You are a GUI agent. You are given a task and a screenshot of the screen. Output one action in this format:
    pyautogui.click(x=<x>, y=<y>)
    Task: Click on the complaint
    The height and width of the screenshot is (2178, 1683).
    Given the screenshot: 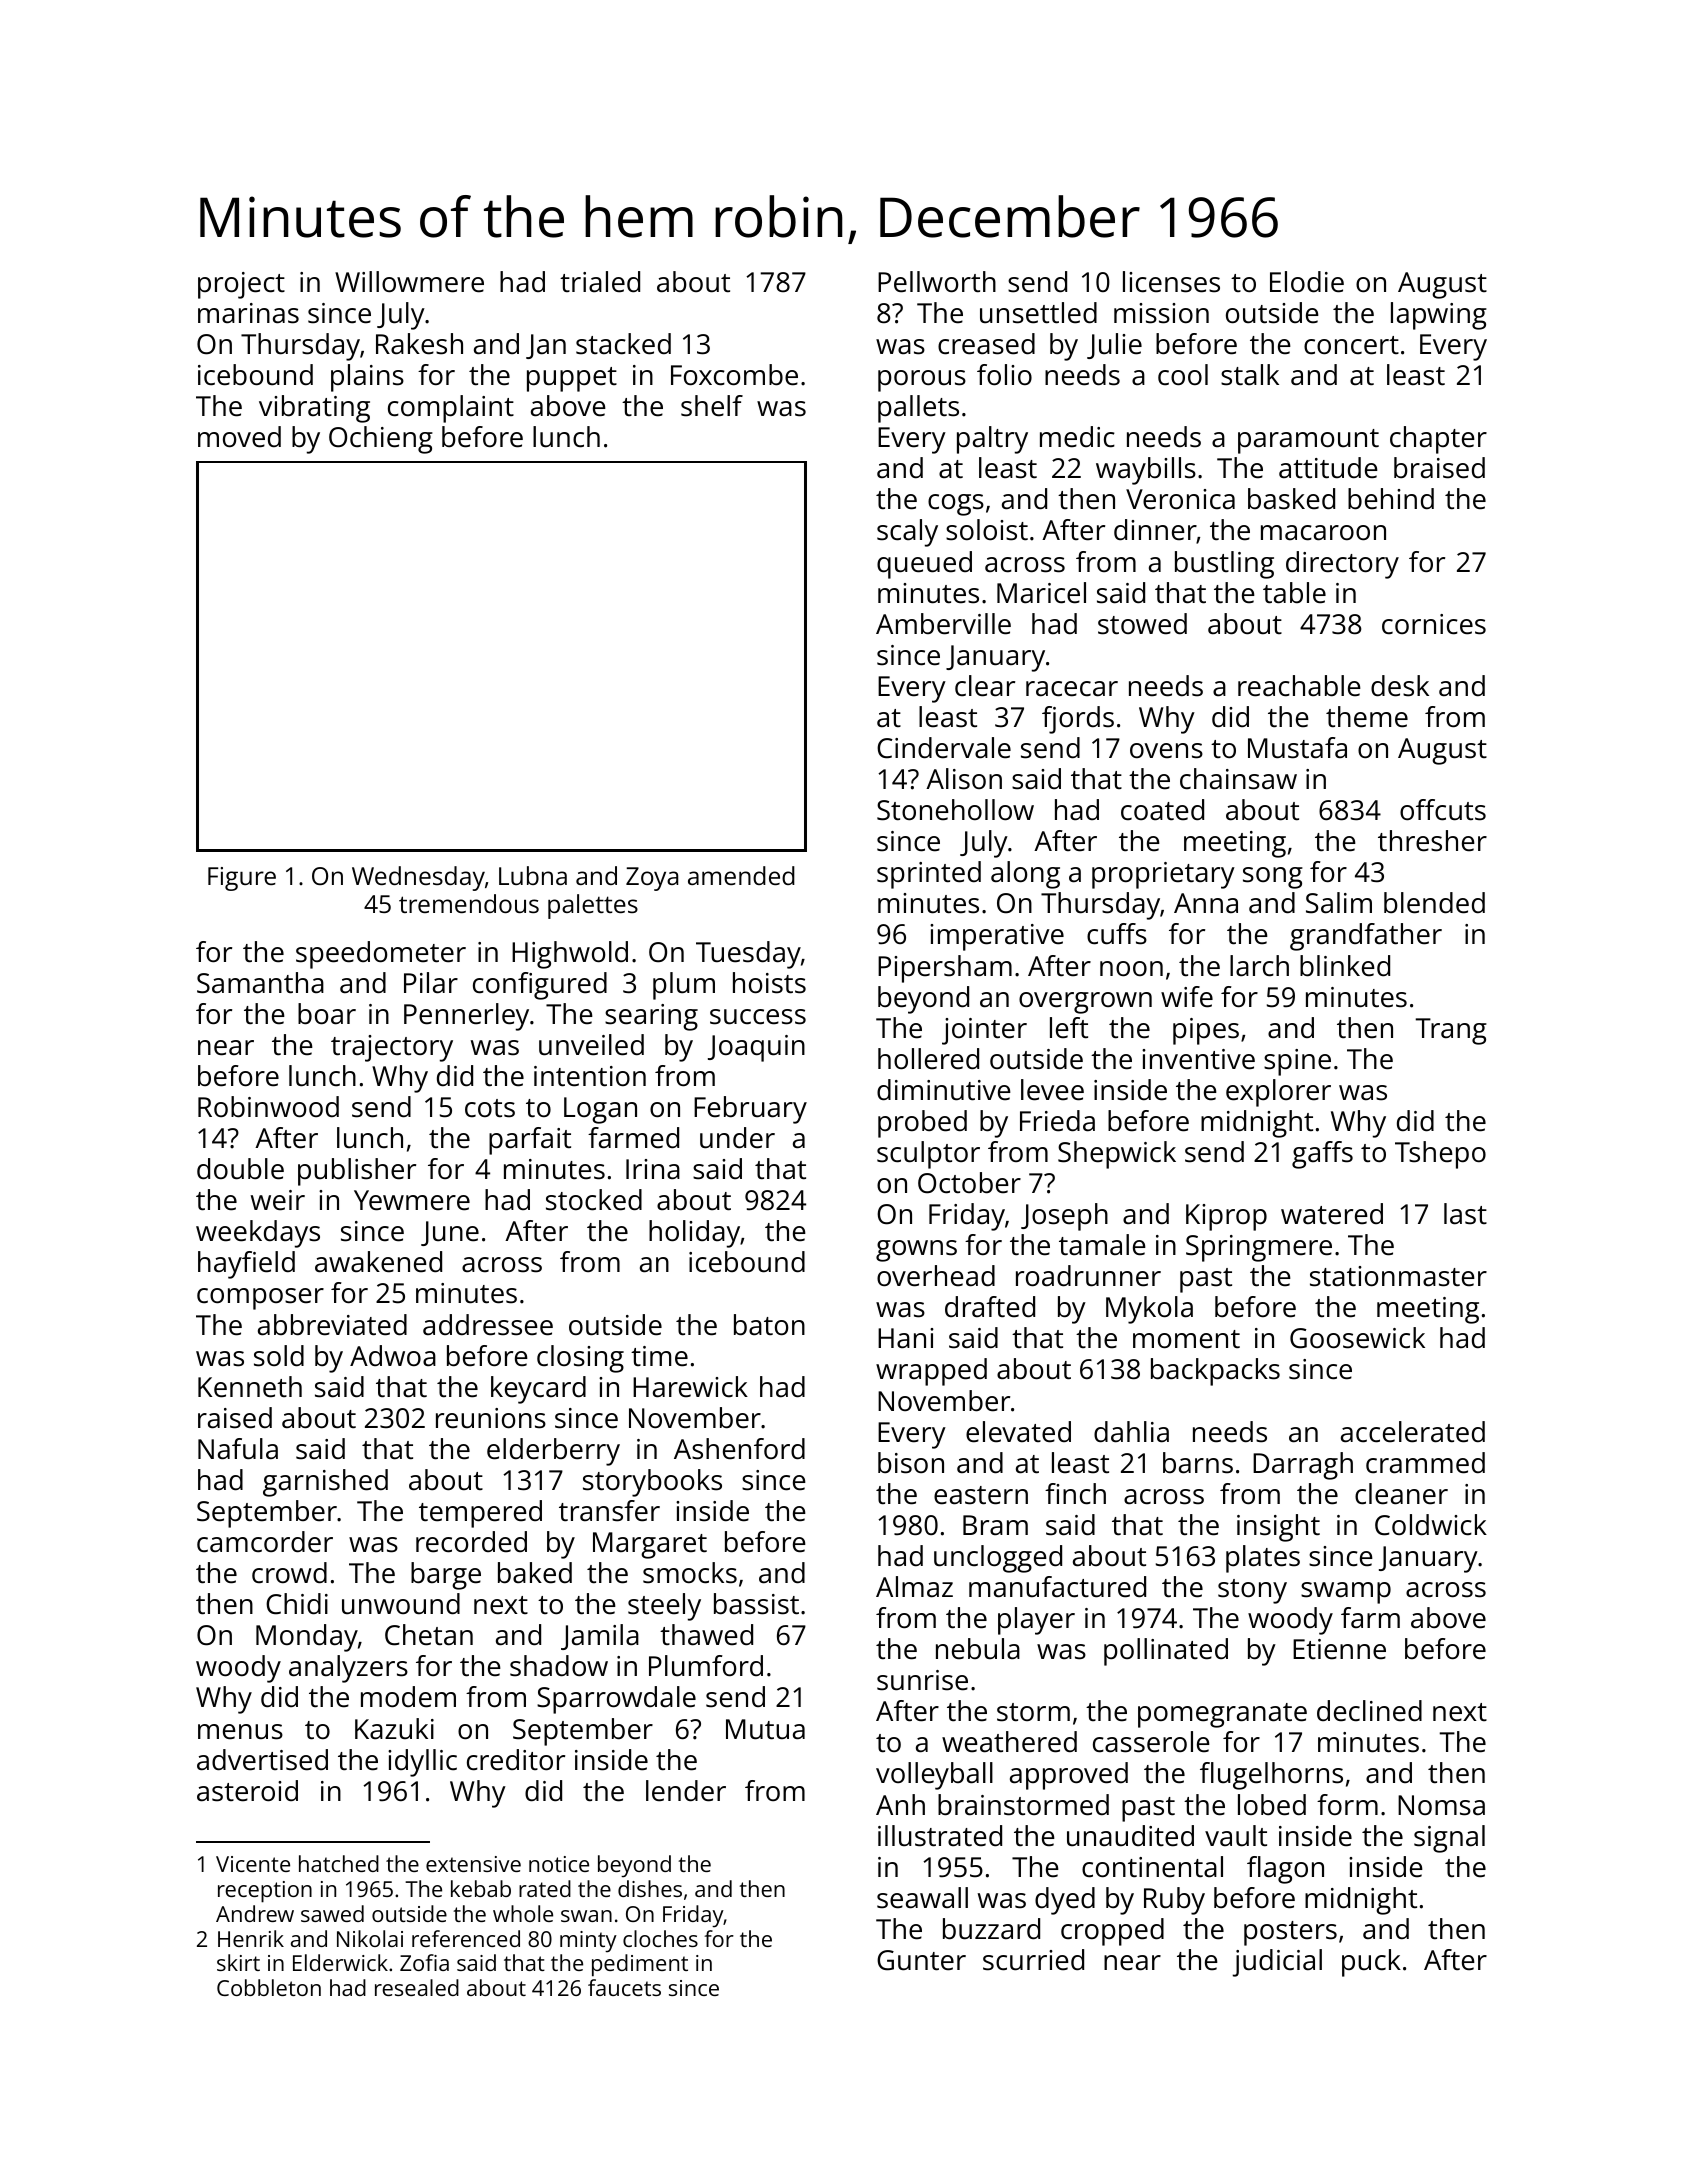 What is the action you would take?
    pyautogui.click(x=451, y=409)
